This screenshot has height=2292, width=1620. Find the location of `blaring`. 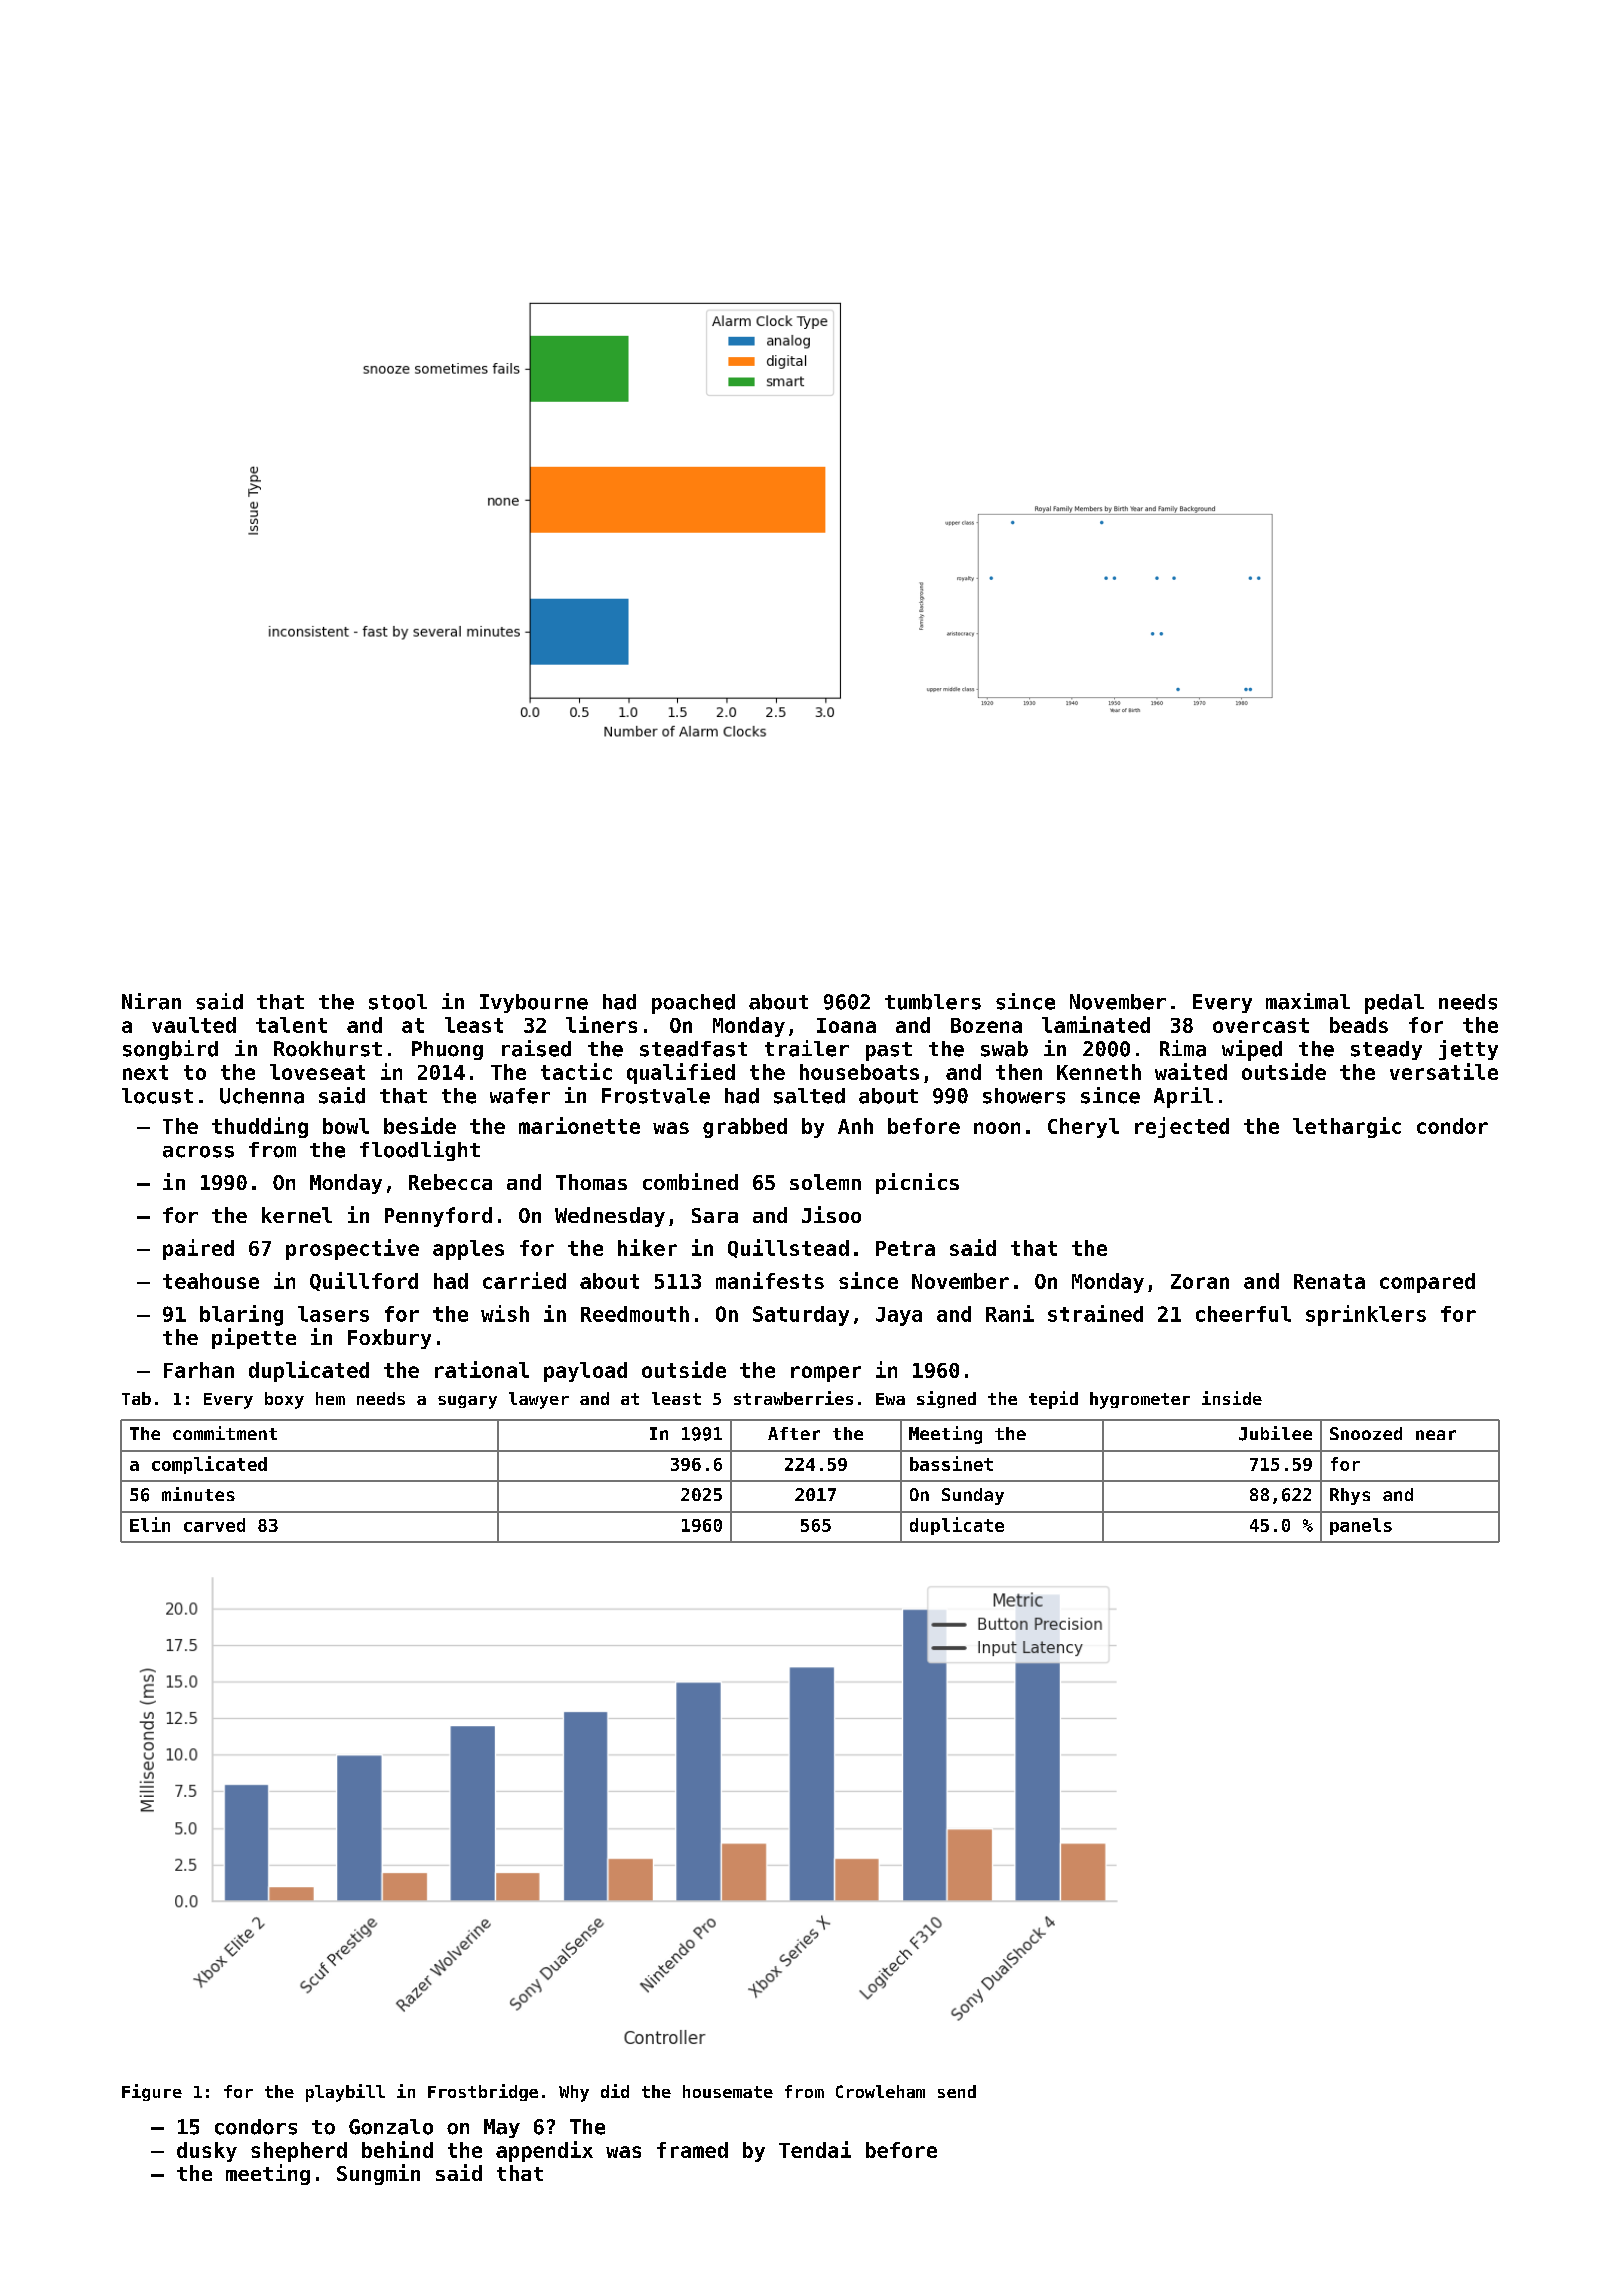

blaring is located at coordinates (241, 1315).
